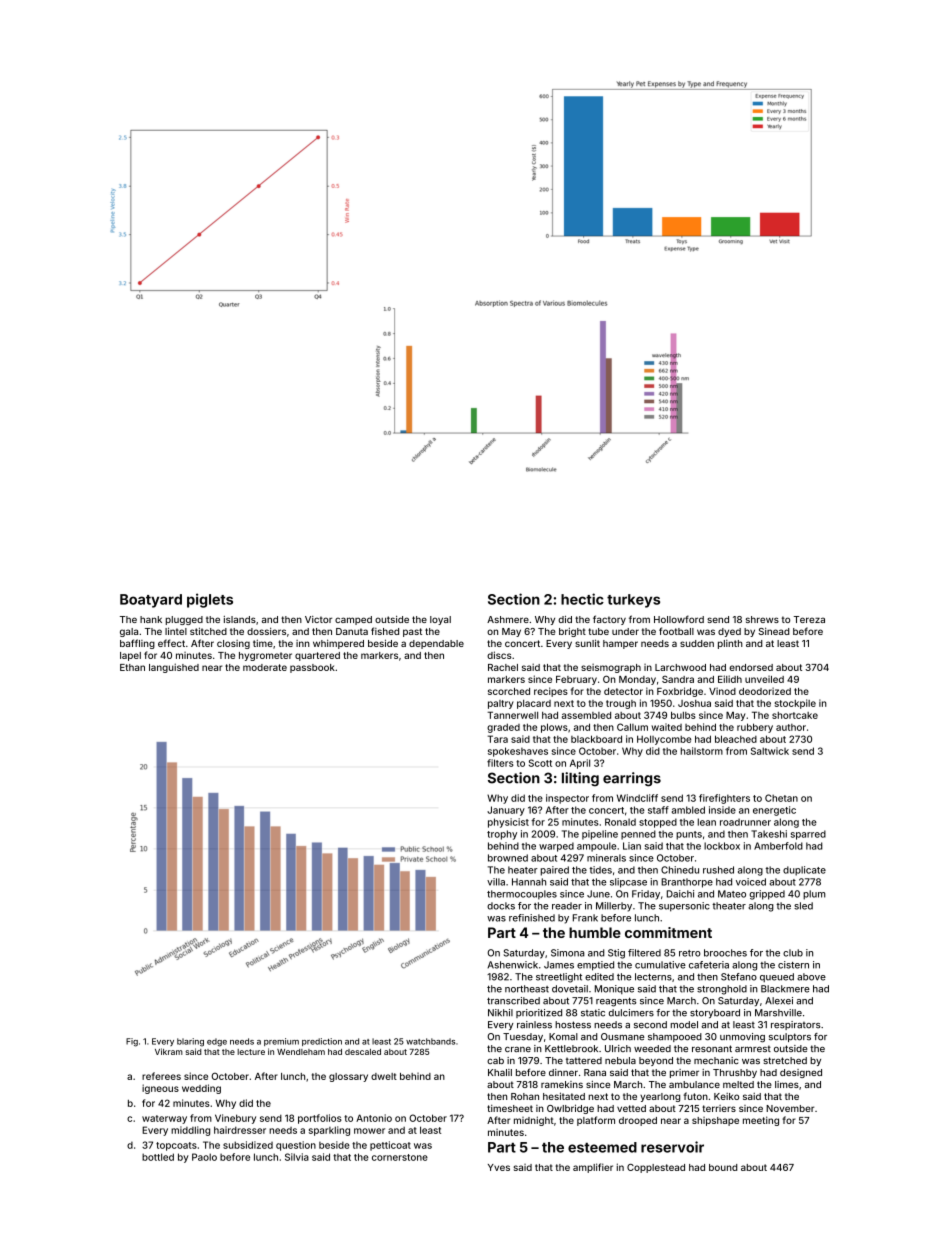 The height and width of the document is (1233, 952). What do you see at coordinates (814, 895) in the document?
I see `plum` at bounding box center [814, 895].
